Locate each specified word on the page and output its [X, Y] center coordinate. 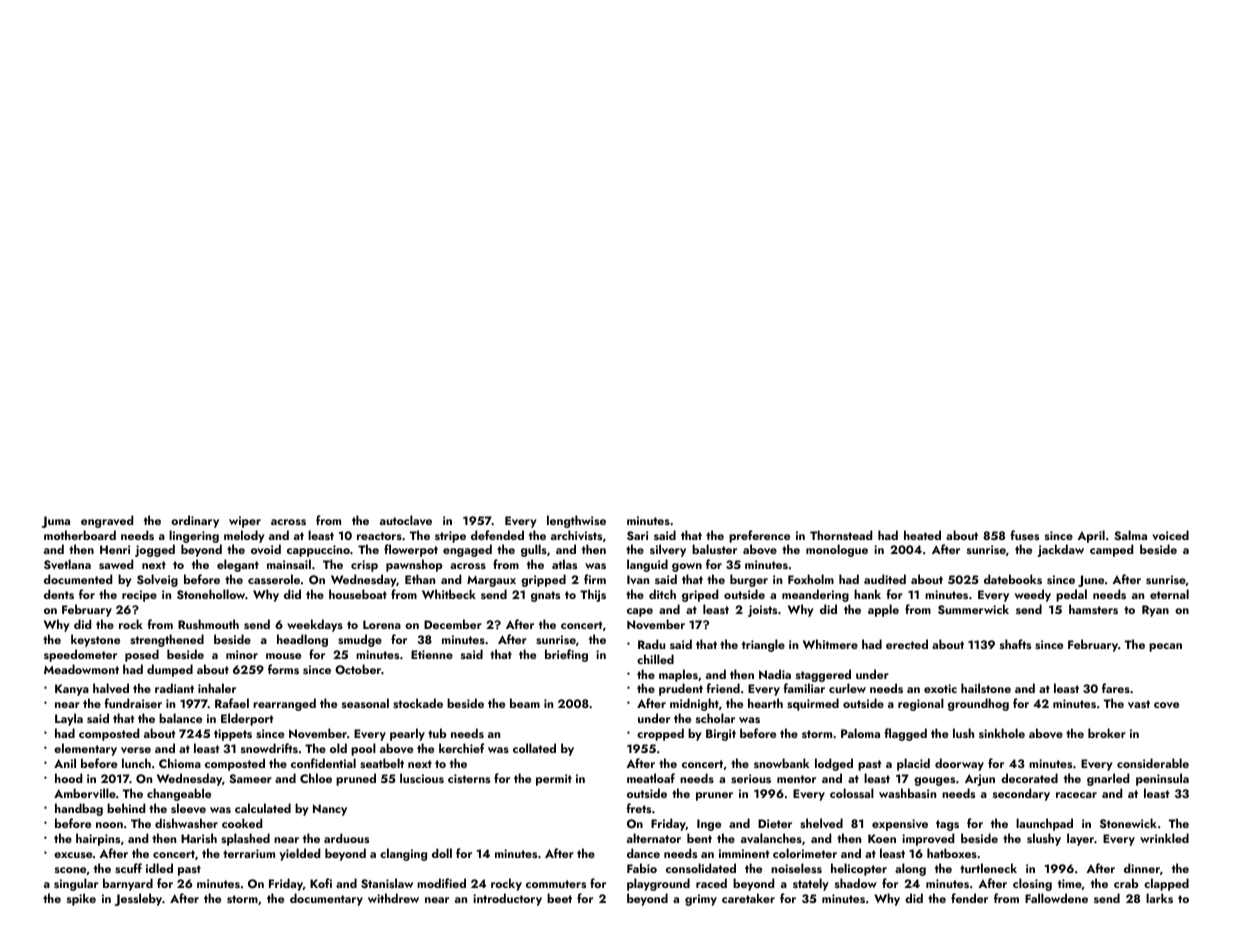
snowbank [781, 763]
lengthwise [576, 521]
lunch [136, 763]
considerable [1153, 763]
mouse [283, 656]
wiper [245, 522]
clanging [403, 854]
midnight [694, 704]
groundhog [978, 704]
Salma [1130, 535]
